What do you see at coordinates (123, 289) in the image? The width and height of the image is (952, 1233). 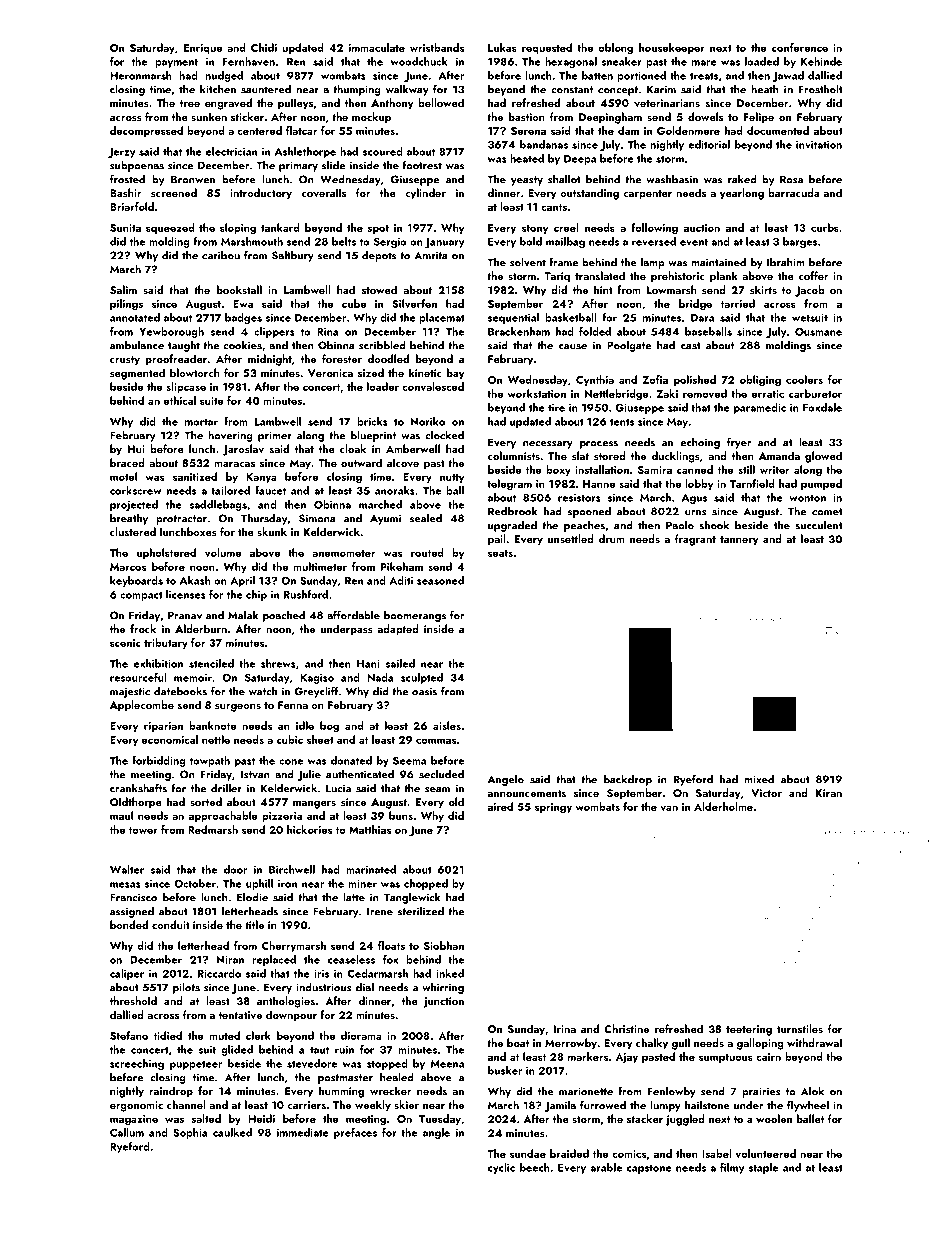 I see `Salim` at bounding box center [123, 289].
